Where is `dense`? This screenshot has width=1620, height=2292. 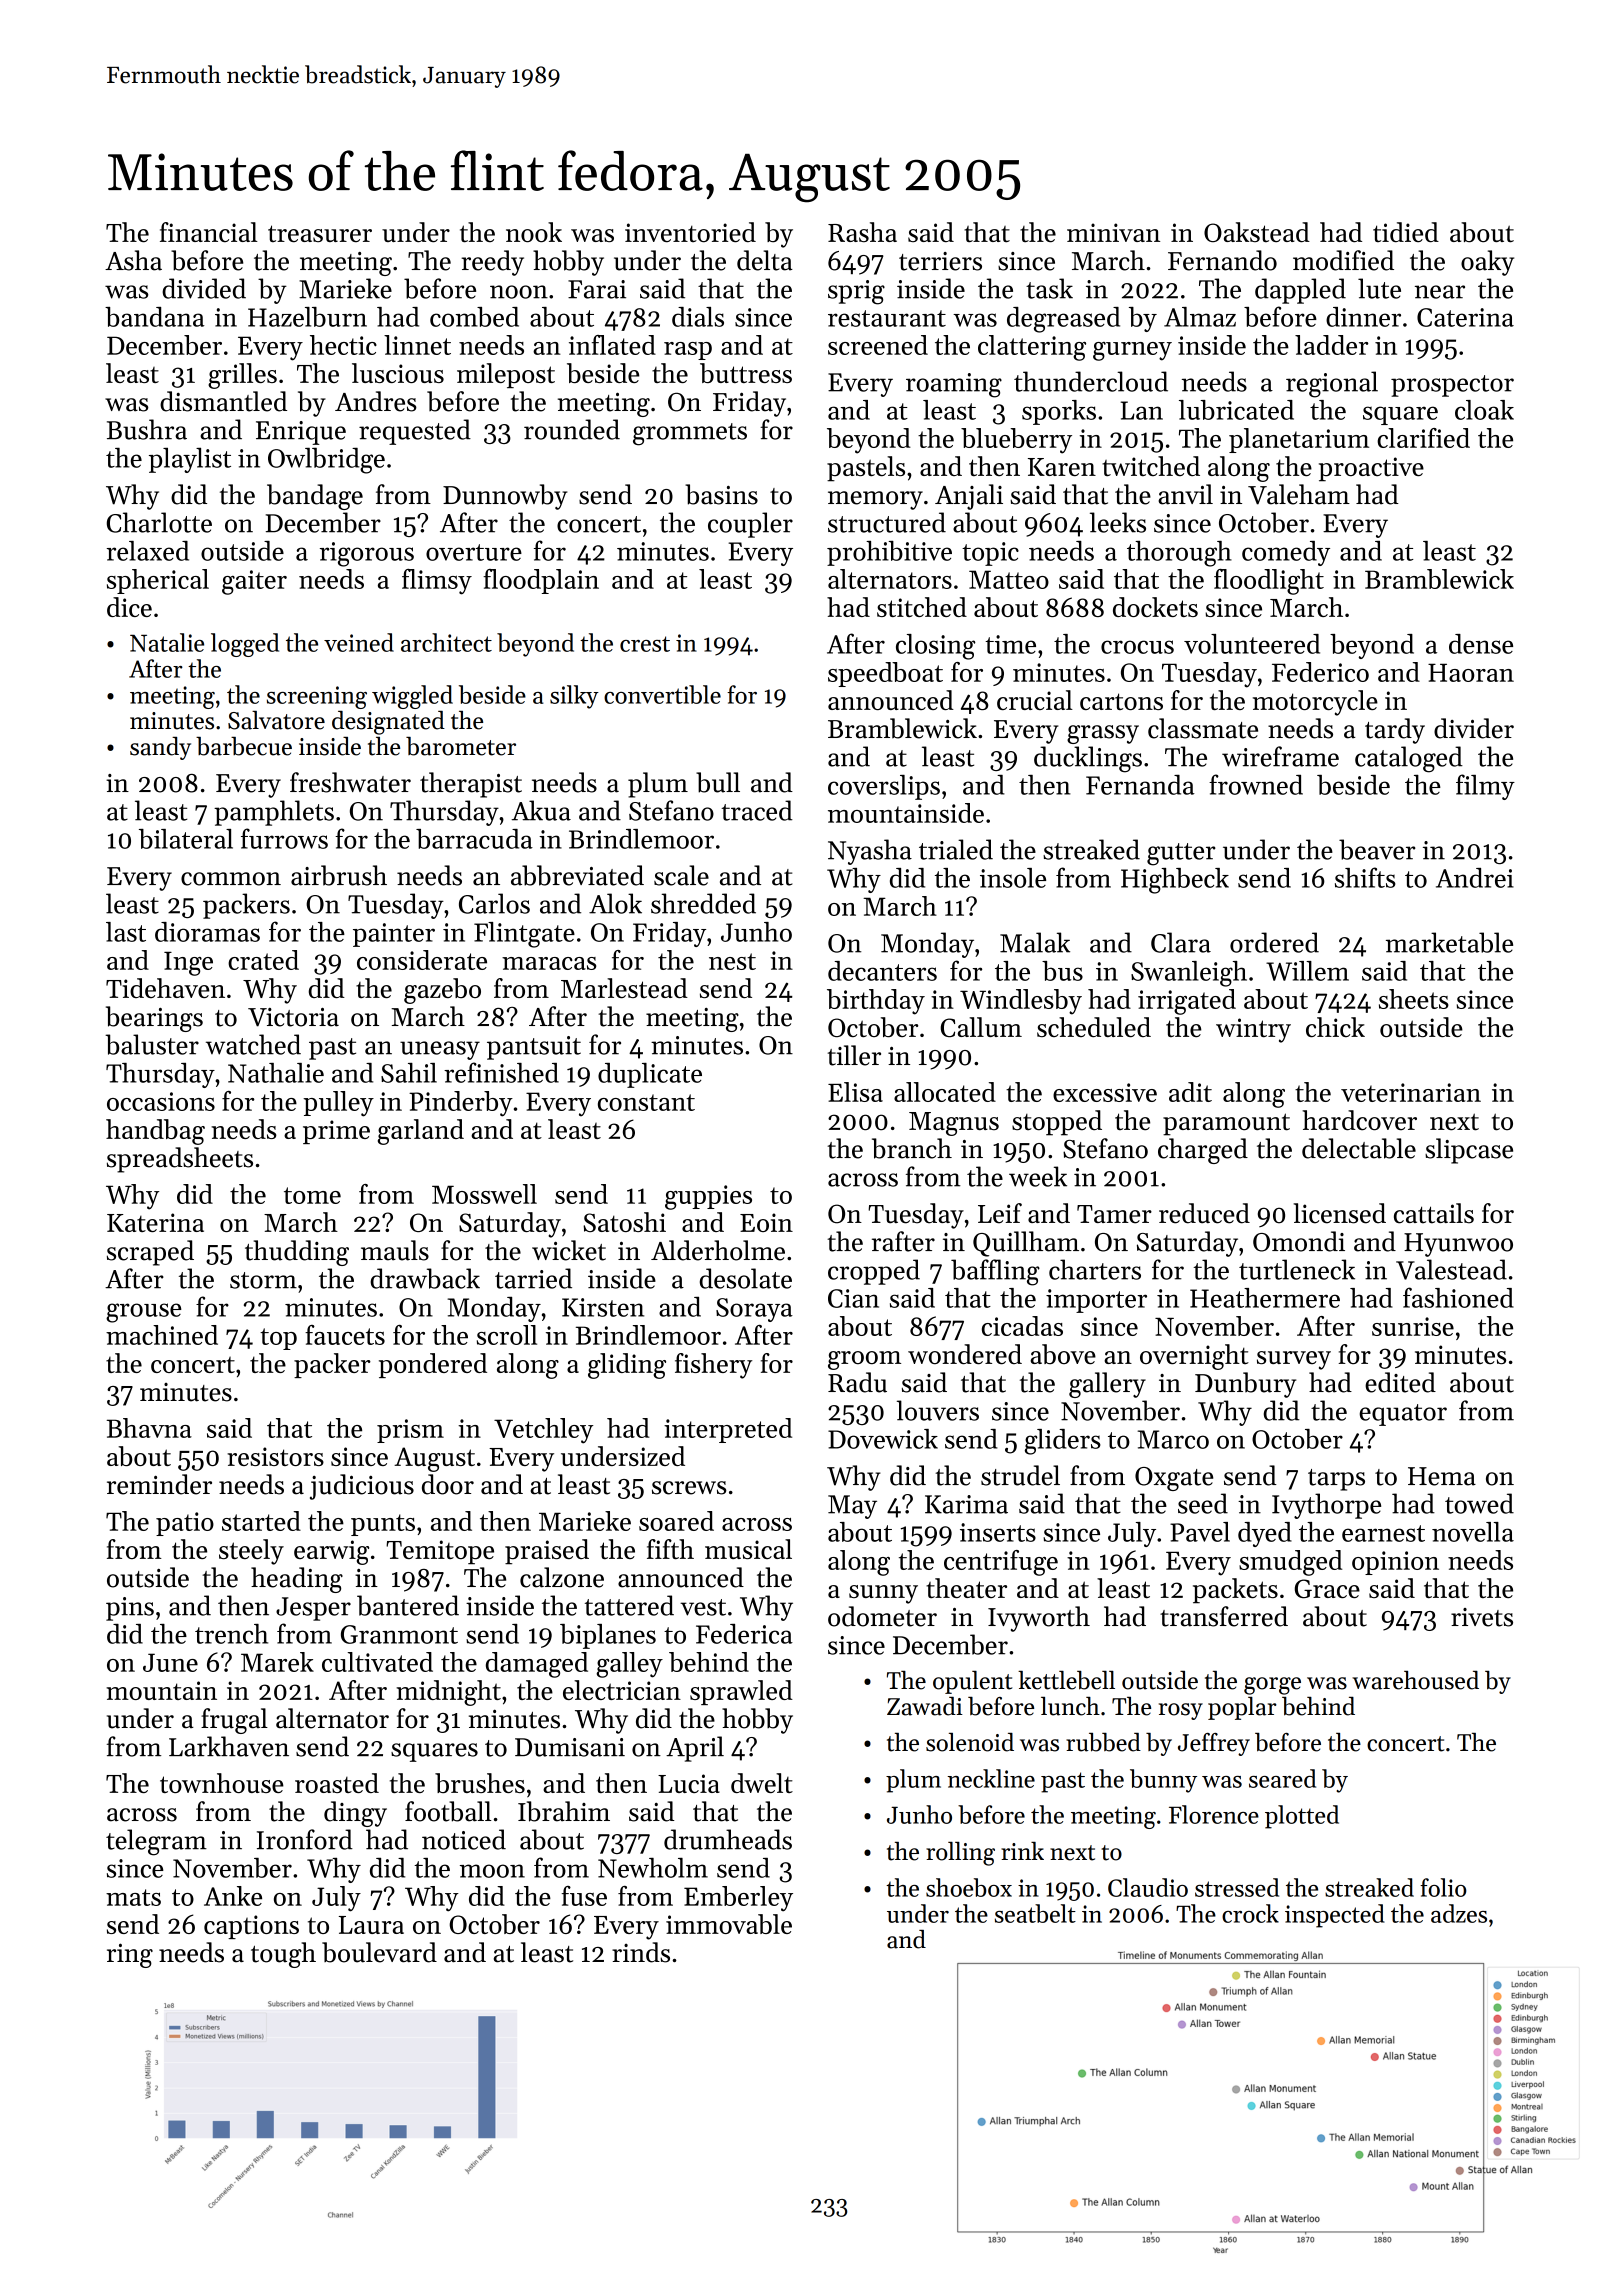
dense is located at coordinates (1481, 644).
